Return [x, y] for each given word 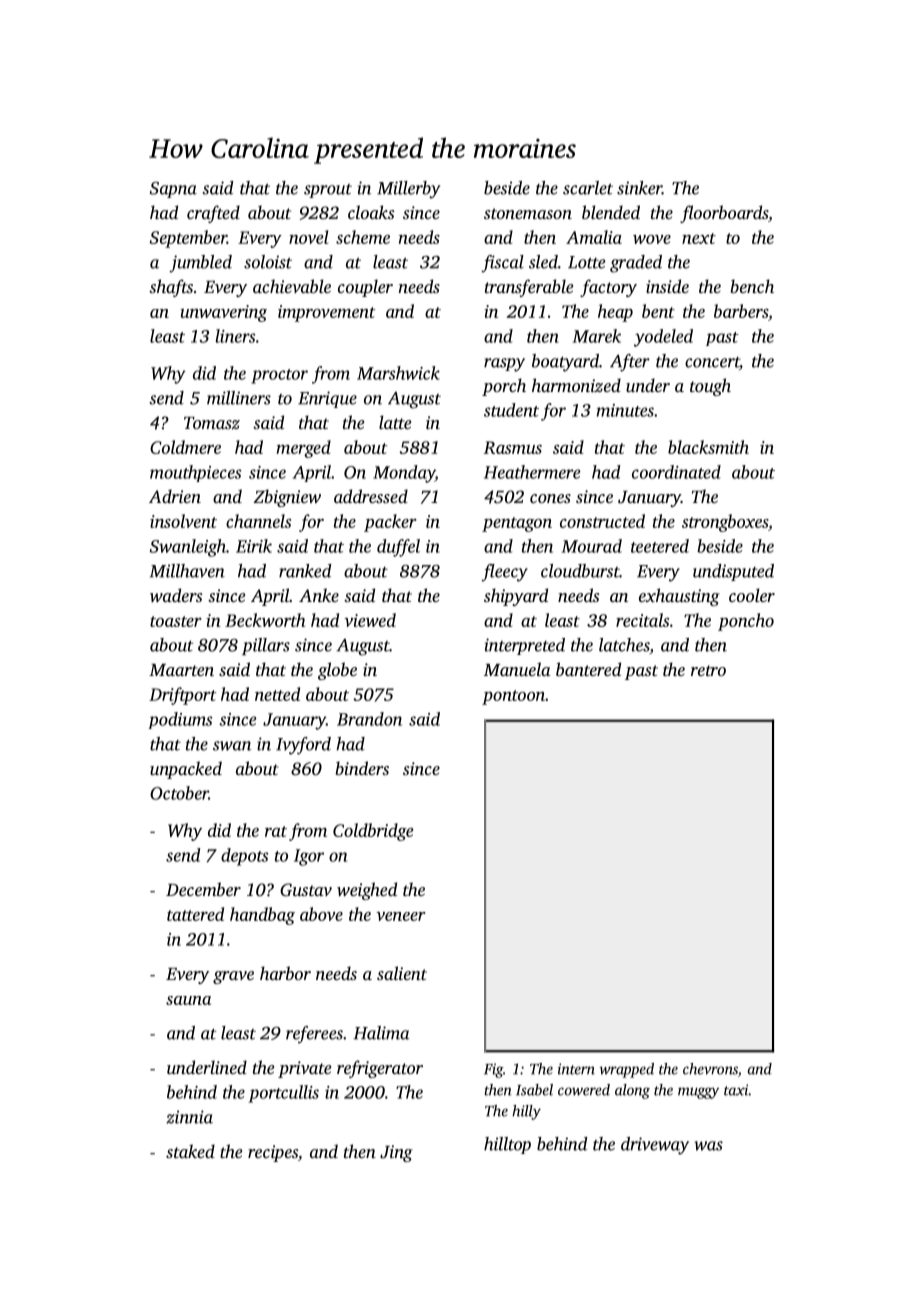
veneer [401, 916]
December [203, 889]
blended [611, 212]
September [188, 239]
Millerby [408, 190]
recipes [273, 1153]
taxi [736, 1090]
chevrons [710, 1069]
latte [395, 422]
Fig [493, 1070]
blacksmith [708, 447]
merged [303, 449]
